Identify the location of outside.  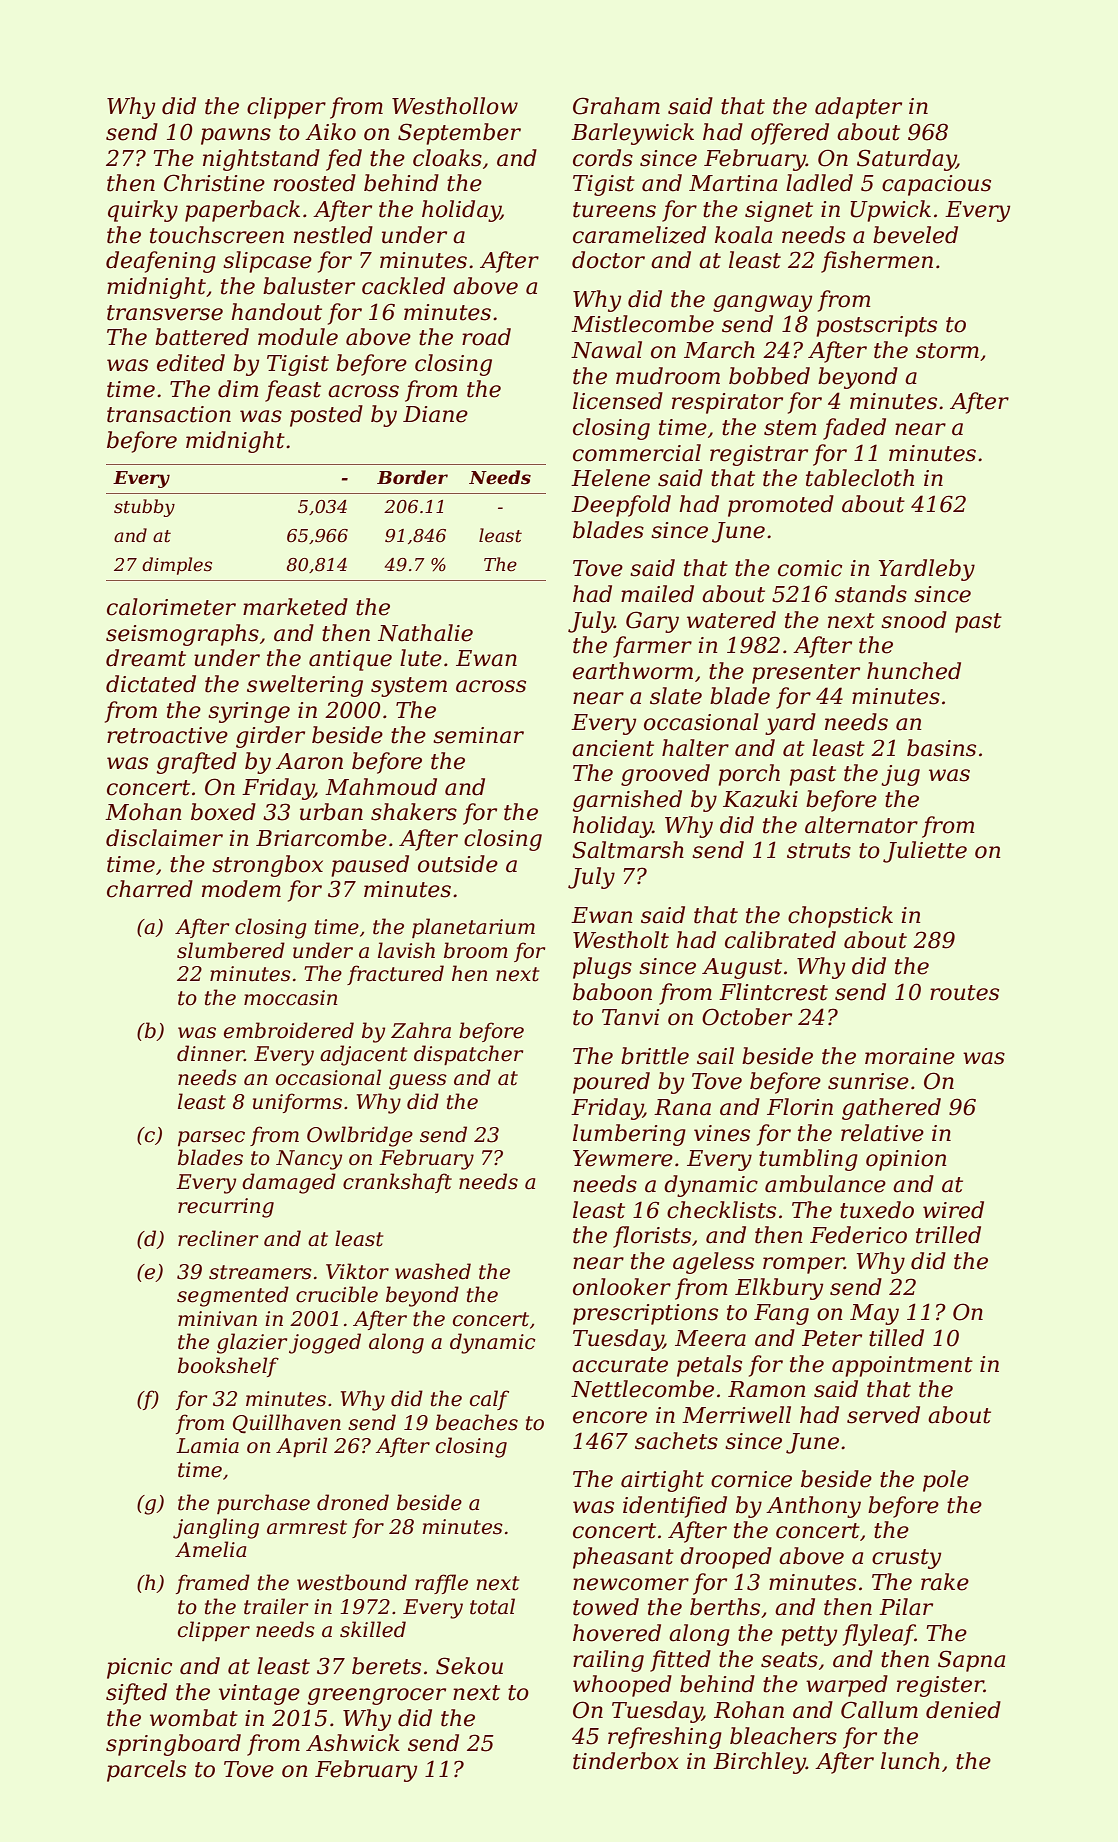
(458, 864).
